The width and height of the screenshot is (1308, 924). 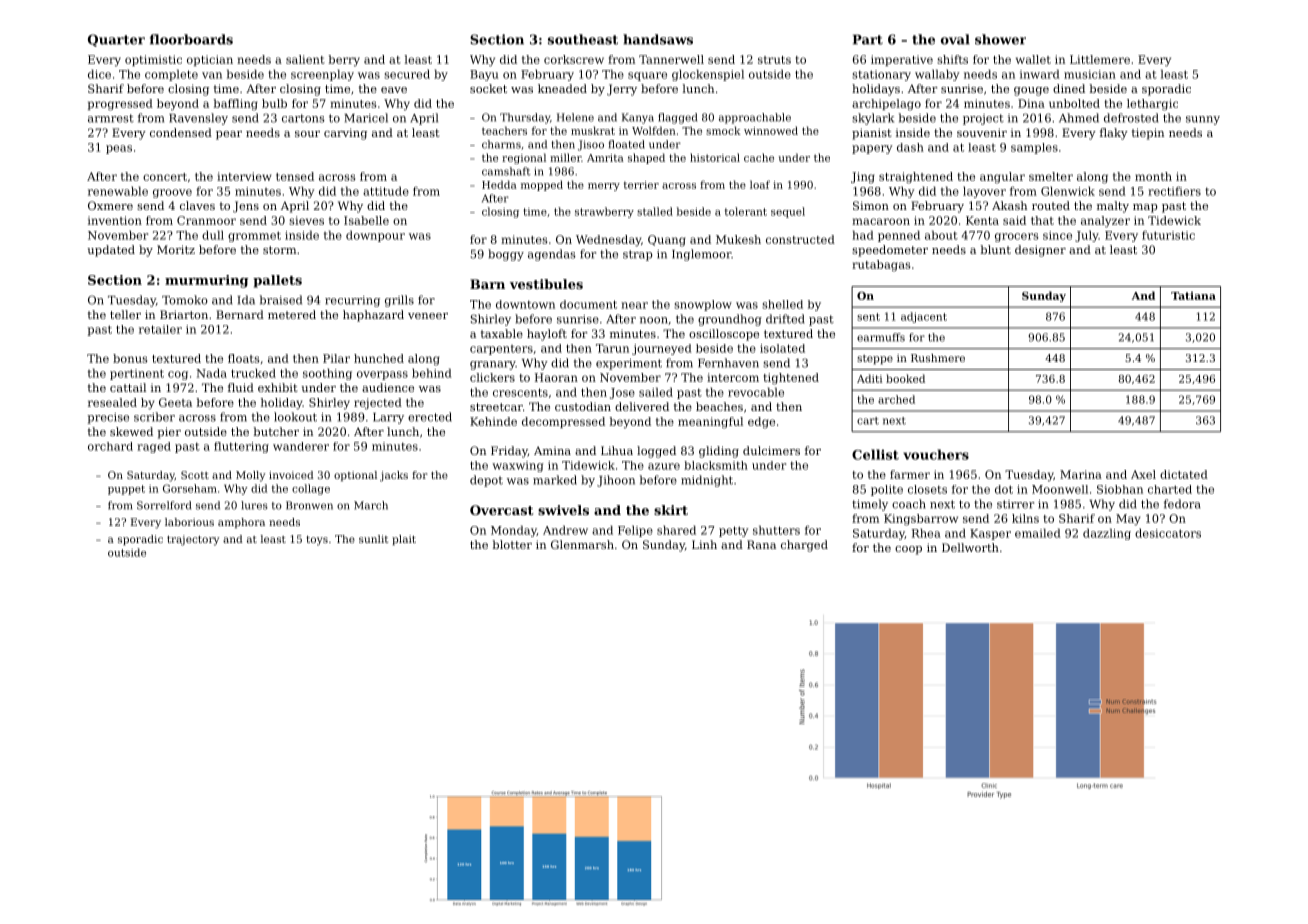 What do you see at coordinates (588, 304) in the screenshot?
I see `document` at bounding box center [588, 304].
